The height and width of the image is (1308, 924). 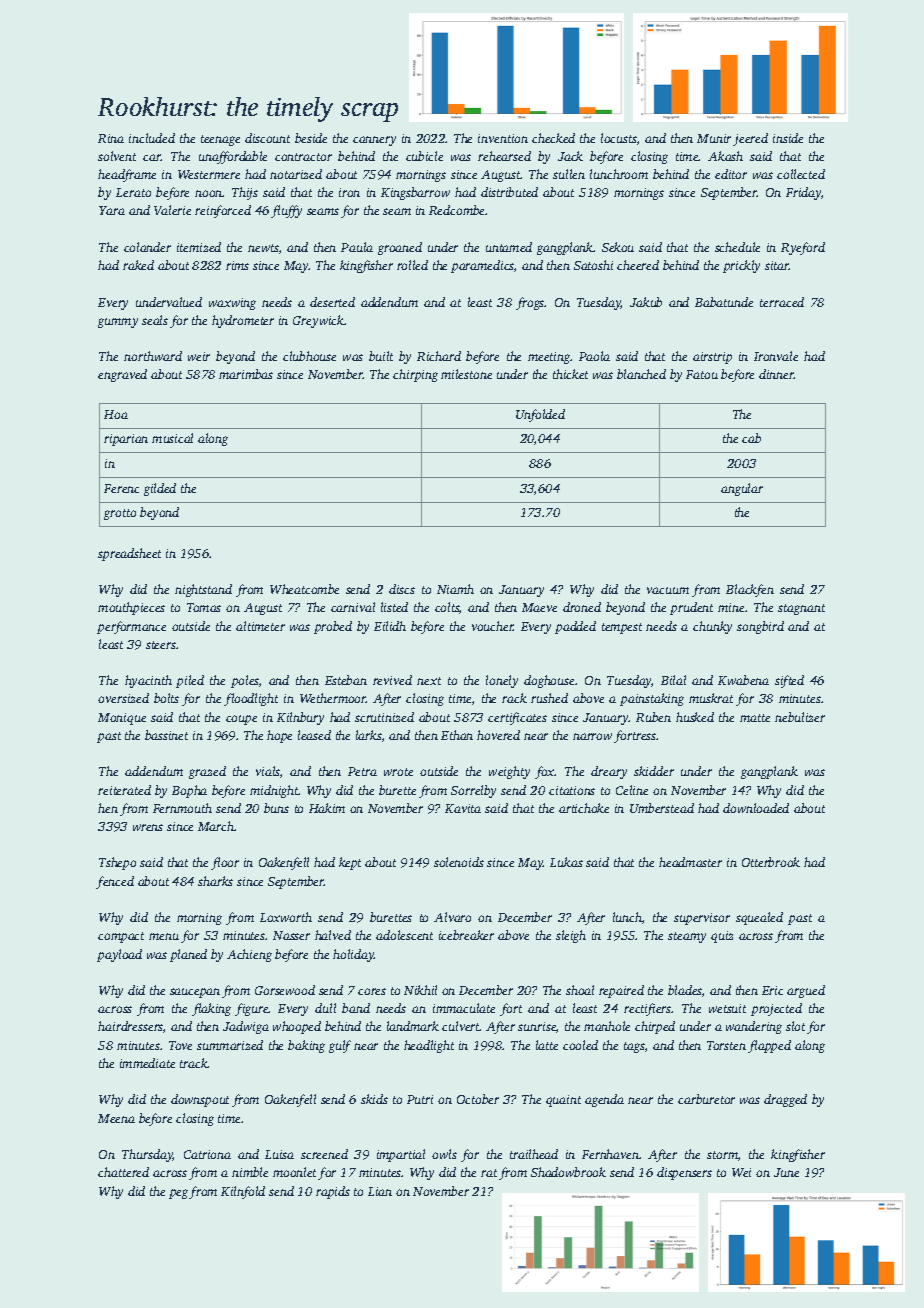 What do you see at coordinates (429, 1046) in the image?
I see `headlight` at bounding box center [429, 1046].
